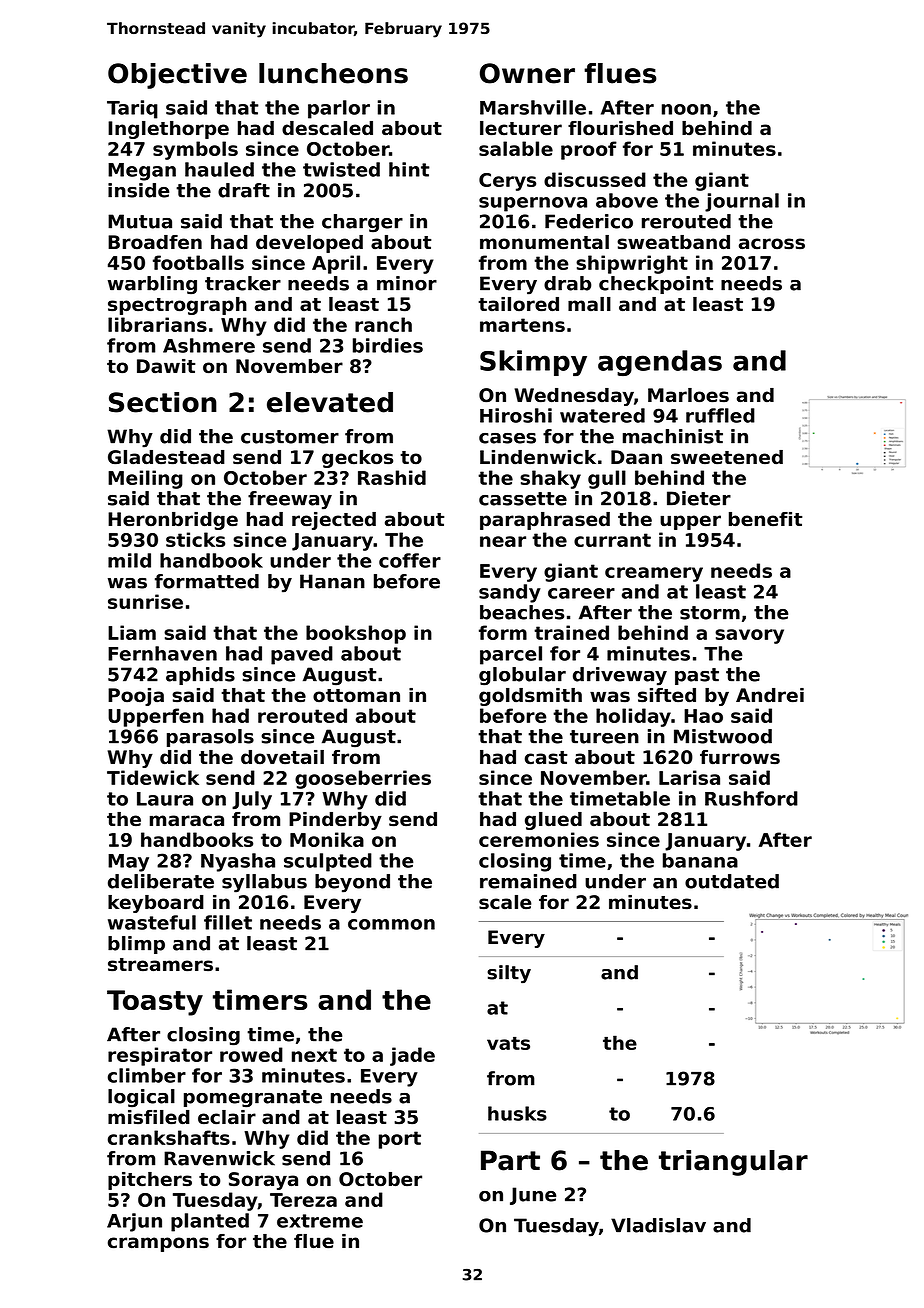 The image size is (924, 1308). What do you see at coordinates (363, 779) in the screenshot?
I see `gooseberries` at bounding box center [363, 779].
